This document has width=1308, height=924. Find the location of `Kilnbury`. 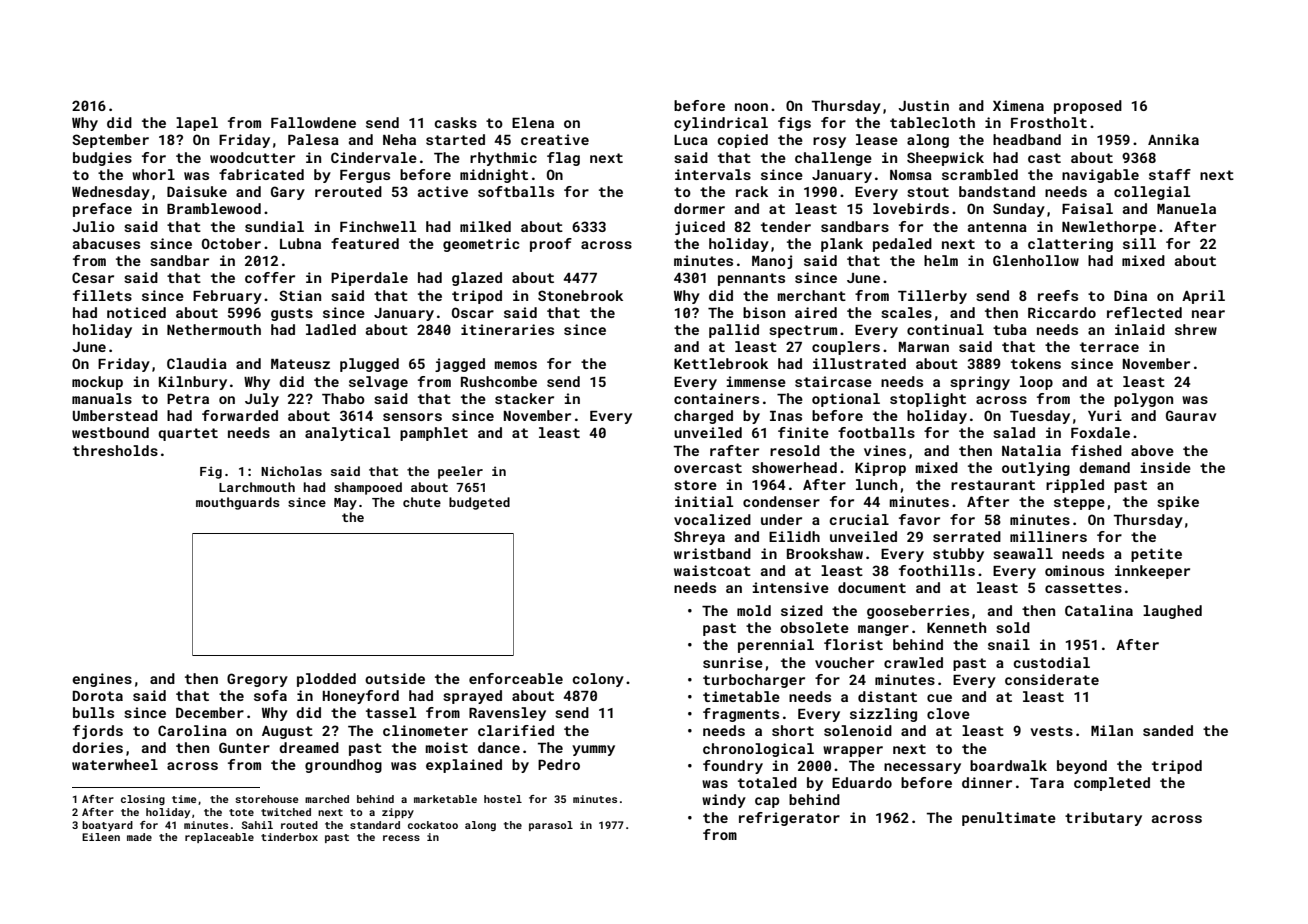

Kilnbury is located at coordinates (193, 383).
